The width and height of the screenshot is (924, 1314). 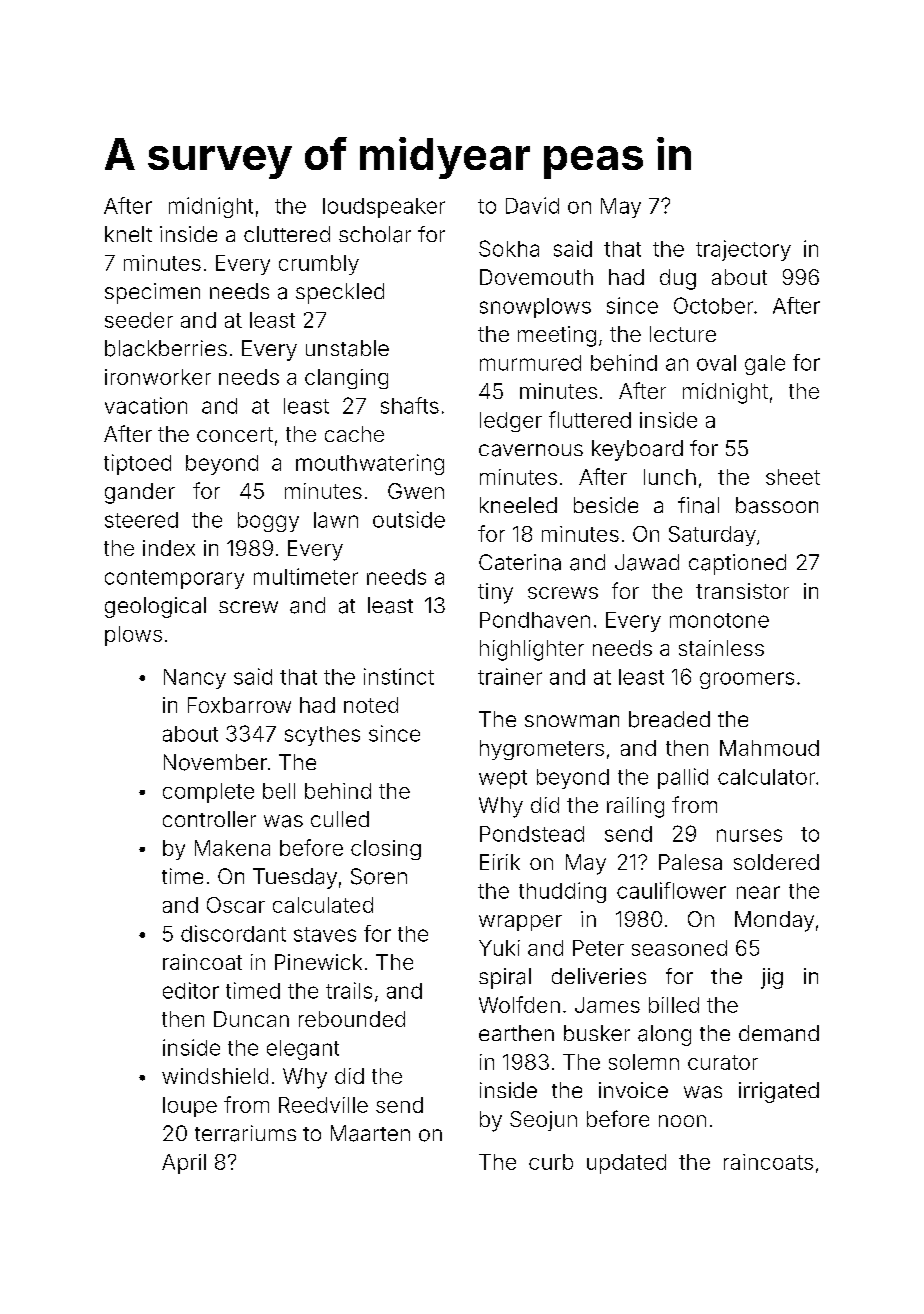 I want to click on index, so click(x=169, y=548).
